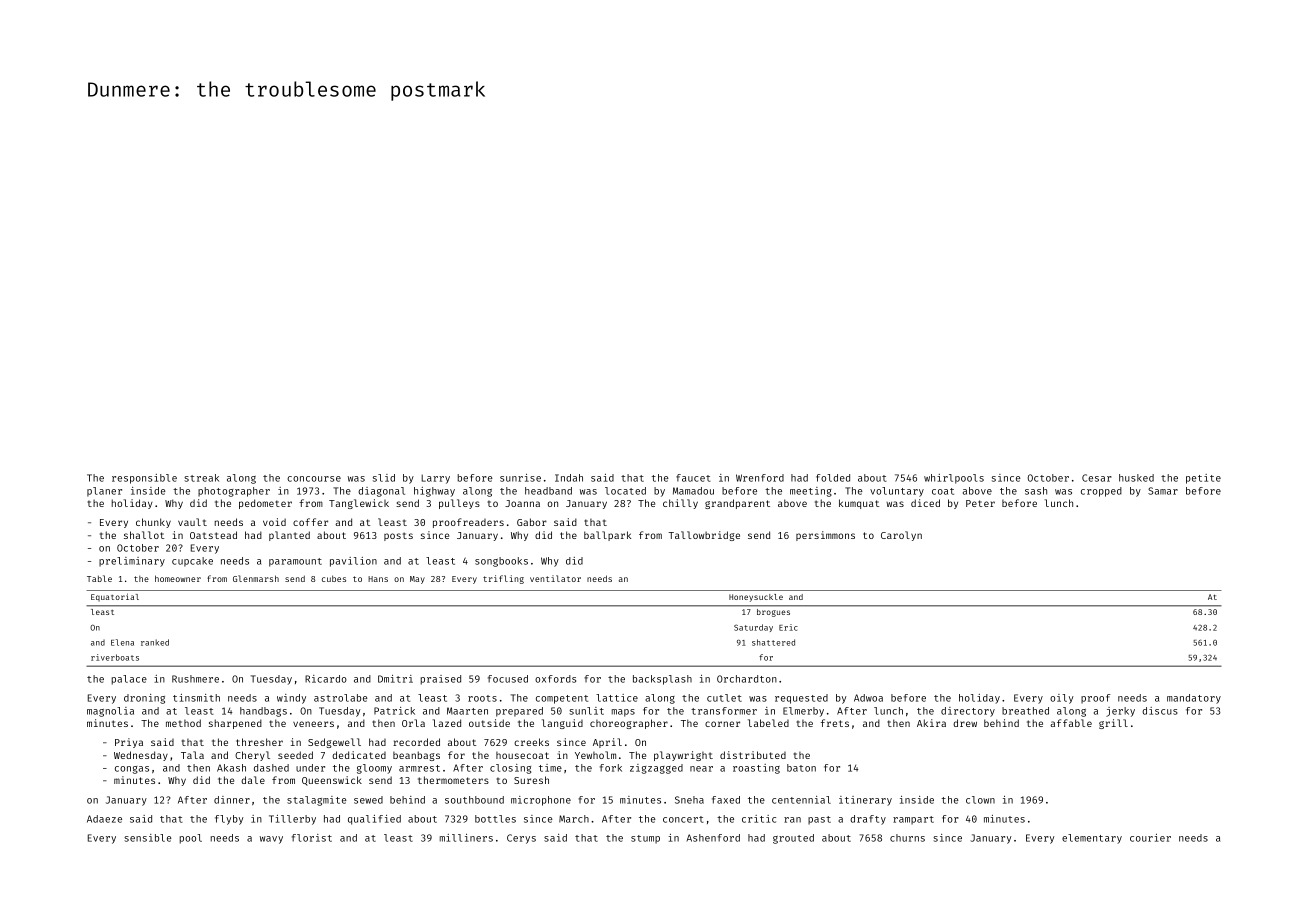  Describe the element at coordinates (1203, 479) in the screenshot. I see `petite` at that location.
